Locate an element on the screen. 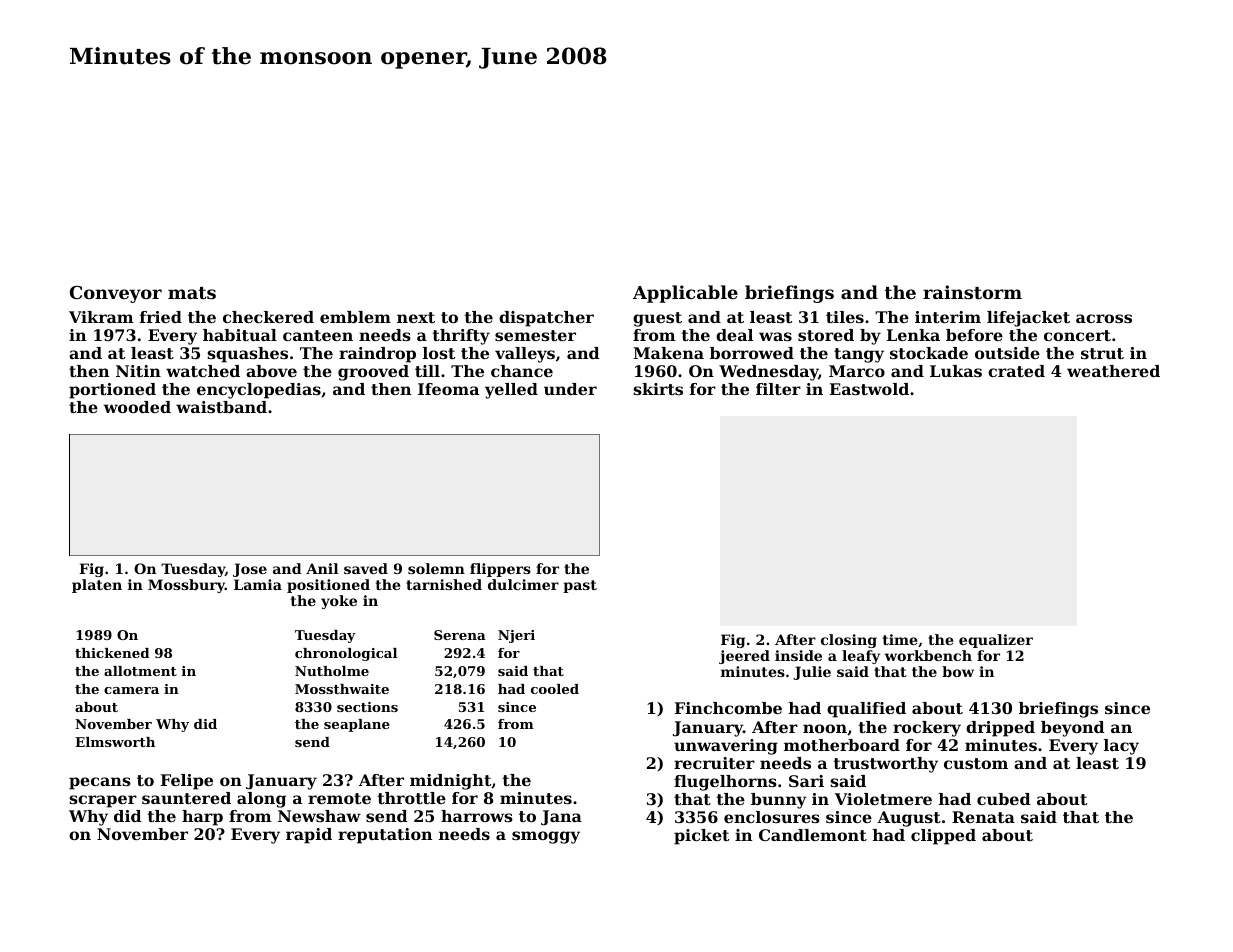  equalizer is located at coordinates (996, 641).
